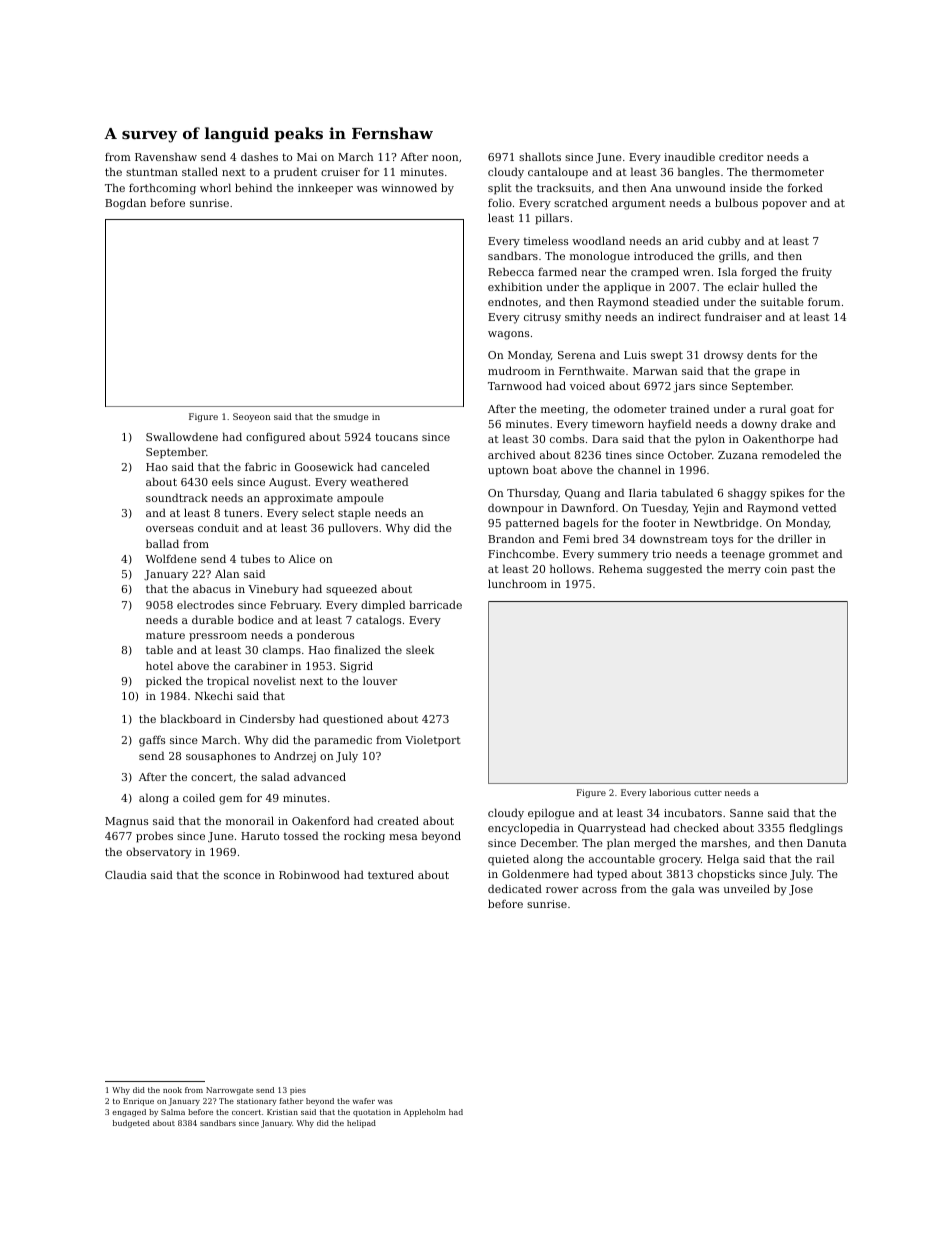  I want to click on Cindersby, so click(267, 720).
